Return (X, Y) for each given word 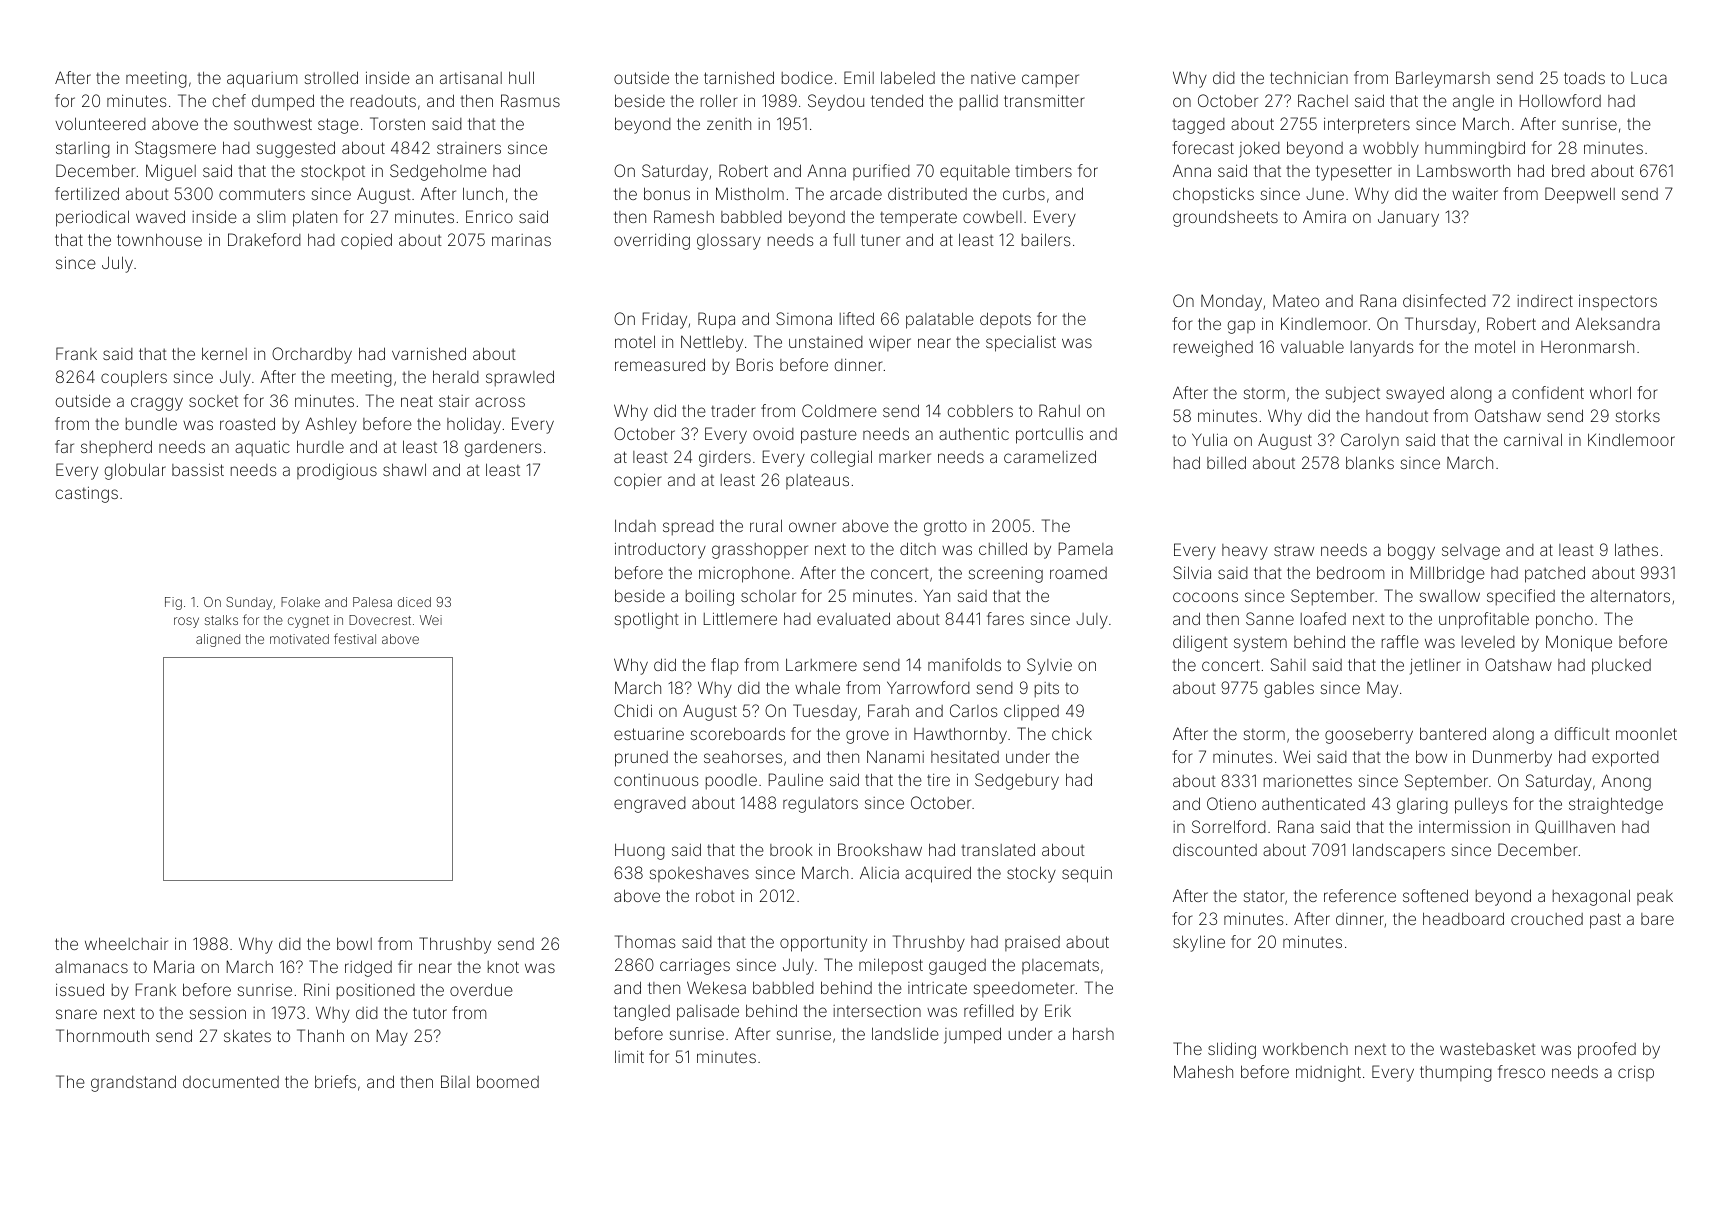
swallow (1450, 595)
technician (1309, 78)
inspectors (1618, 302)
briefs (335, 1081)
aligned (218, 640)
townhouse (159, 239)
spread (688, 528)
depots (1005, 320)
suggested (296, 149)
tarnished (739, 77)
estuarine (649, 734)
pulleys (1481, 805)
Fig (173, 603)
